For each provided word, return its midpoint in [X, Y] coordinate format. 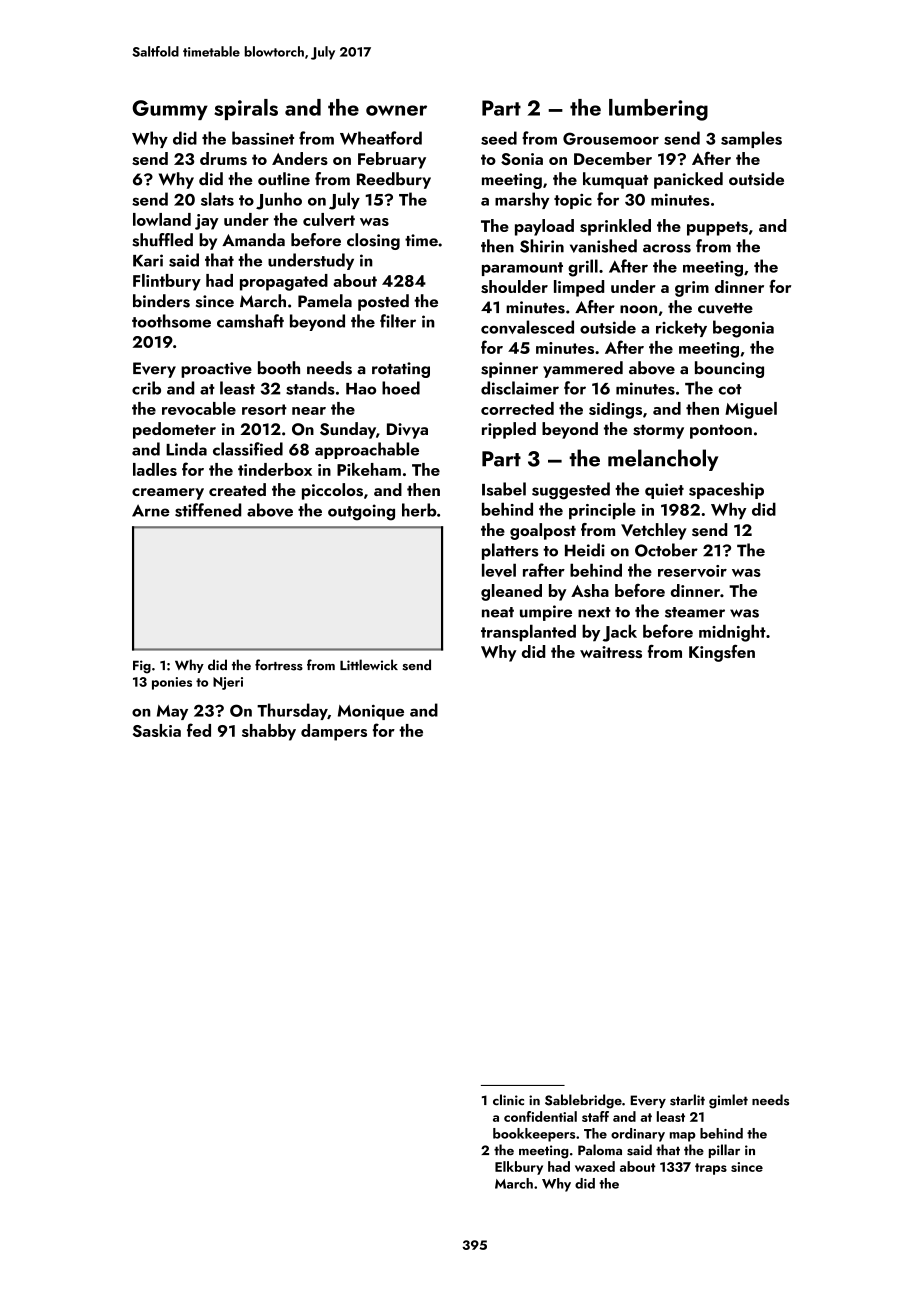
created [237, 489]
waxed [595, 1166]
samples [751, 139]
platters [510, 551]
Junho [279, 201]
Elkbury [519, 1168]
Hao [361, 389]
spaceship [726, 490]
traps [711, 1169]
